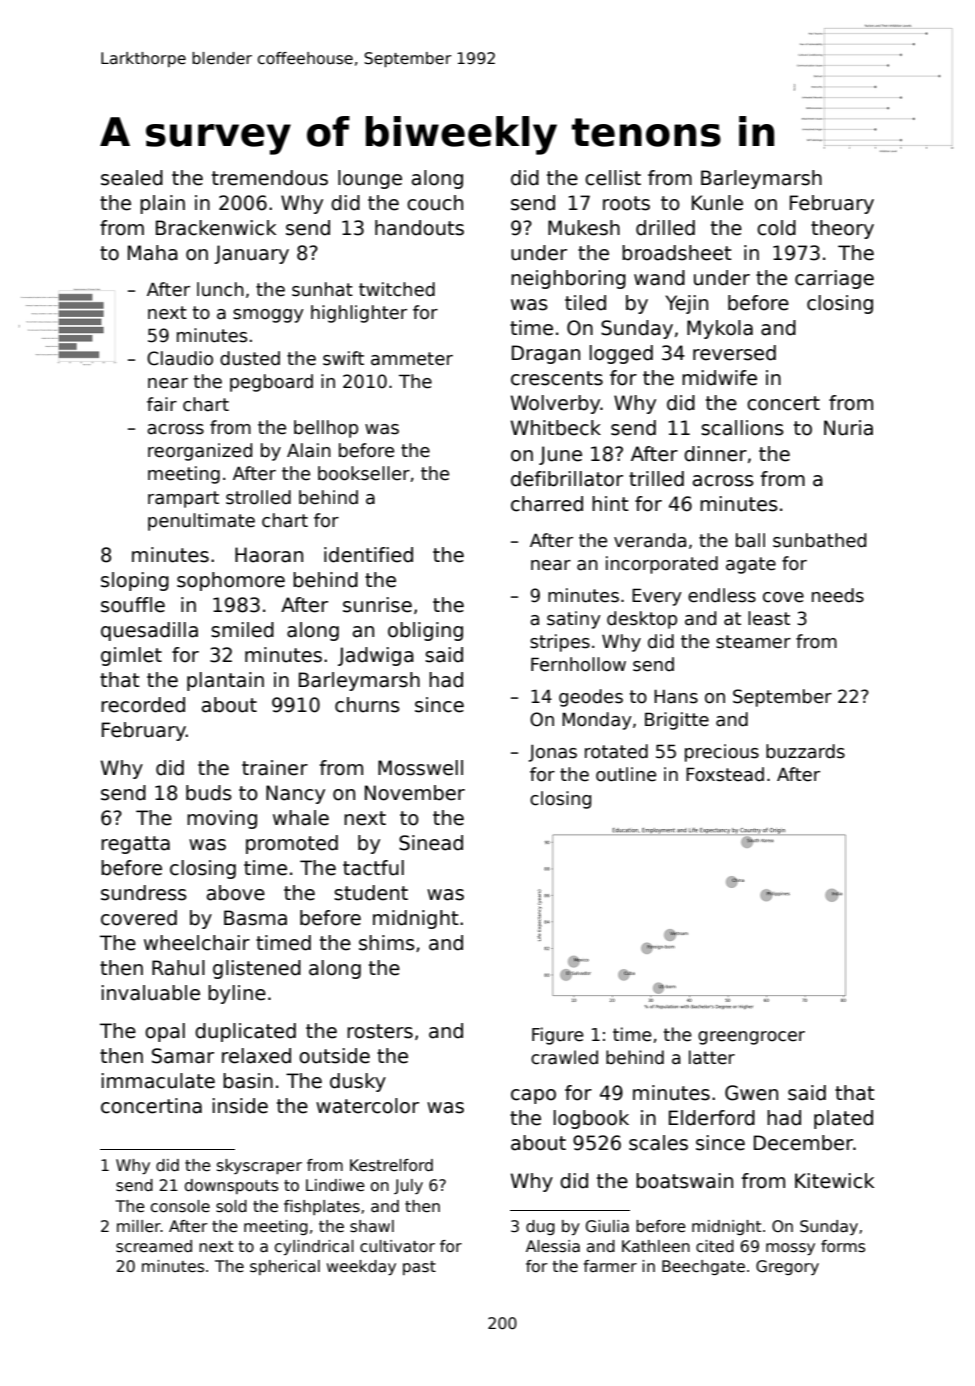 Image resolution: width=975 pixels, height=1386 pixels. Describe the element at coordinates (725, 774) in the image. I see `Foxstead` at that location.
